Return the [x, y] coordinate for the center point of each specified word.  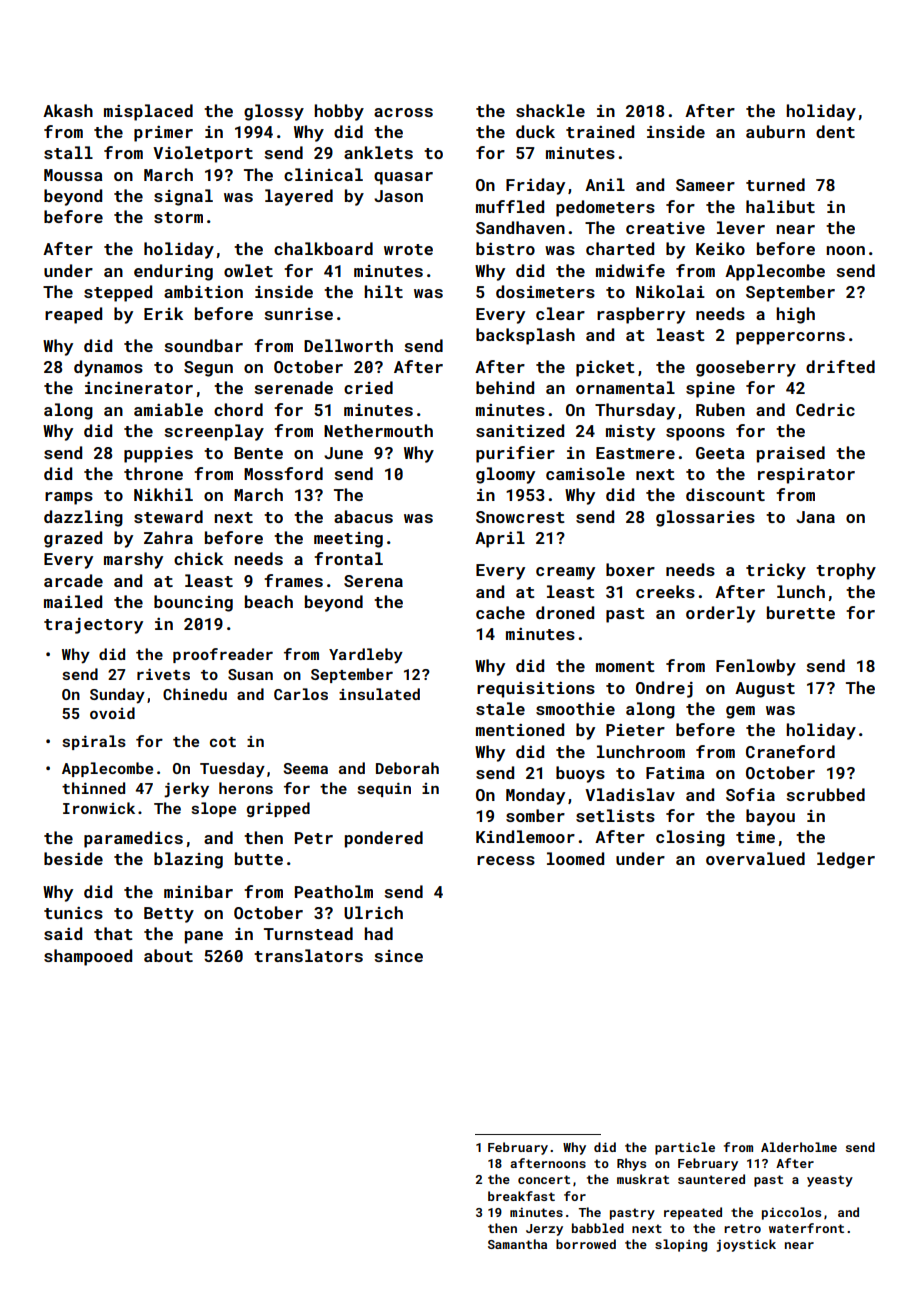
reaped [73, 315]
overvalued [755, 858]
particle [685, 1148]
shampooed [88, 957]
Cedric [825, 409]
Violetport [203, 154]
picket [605, 368]
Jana [815, 517]
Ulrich [373, 912]
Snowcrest [520, 517]
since [398, 956]
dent [835, 131]
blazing [188, 860]
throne [153, 473]
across [403, 112]
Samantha [517, 1244]
